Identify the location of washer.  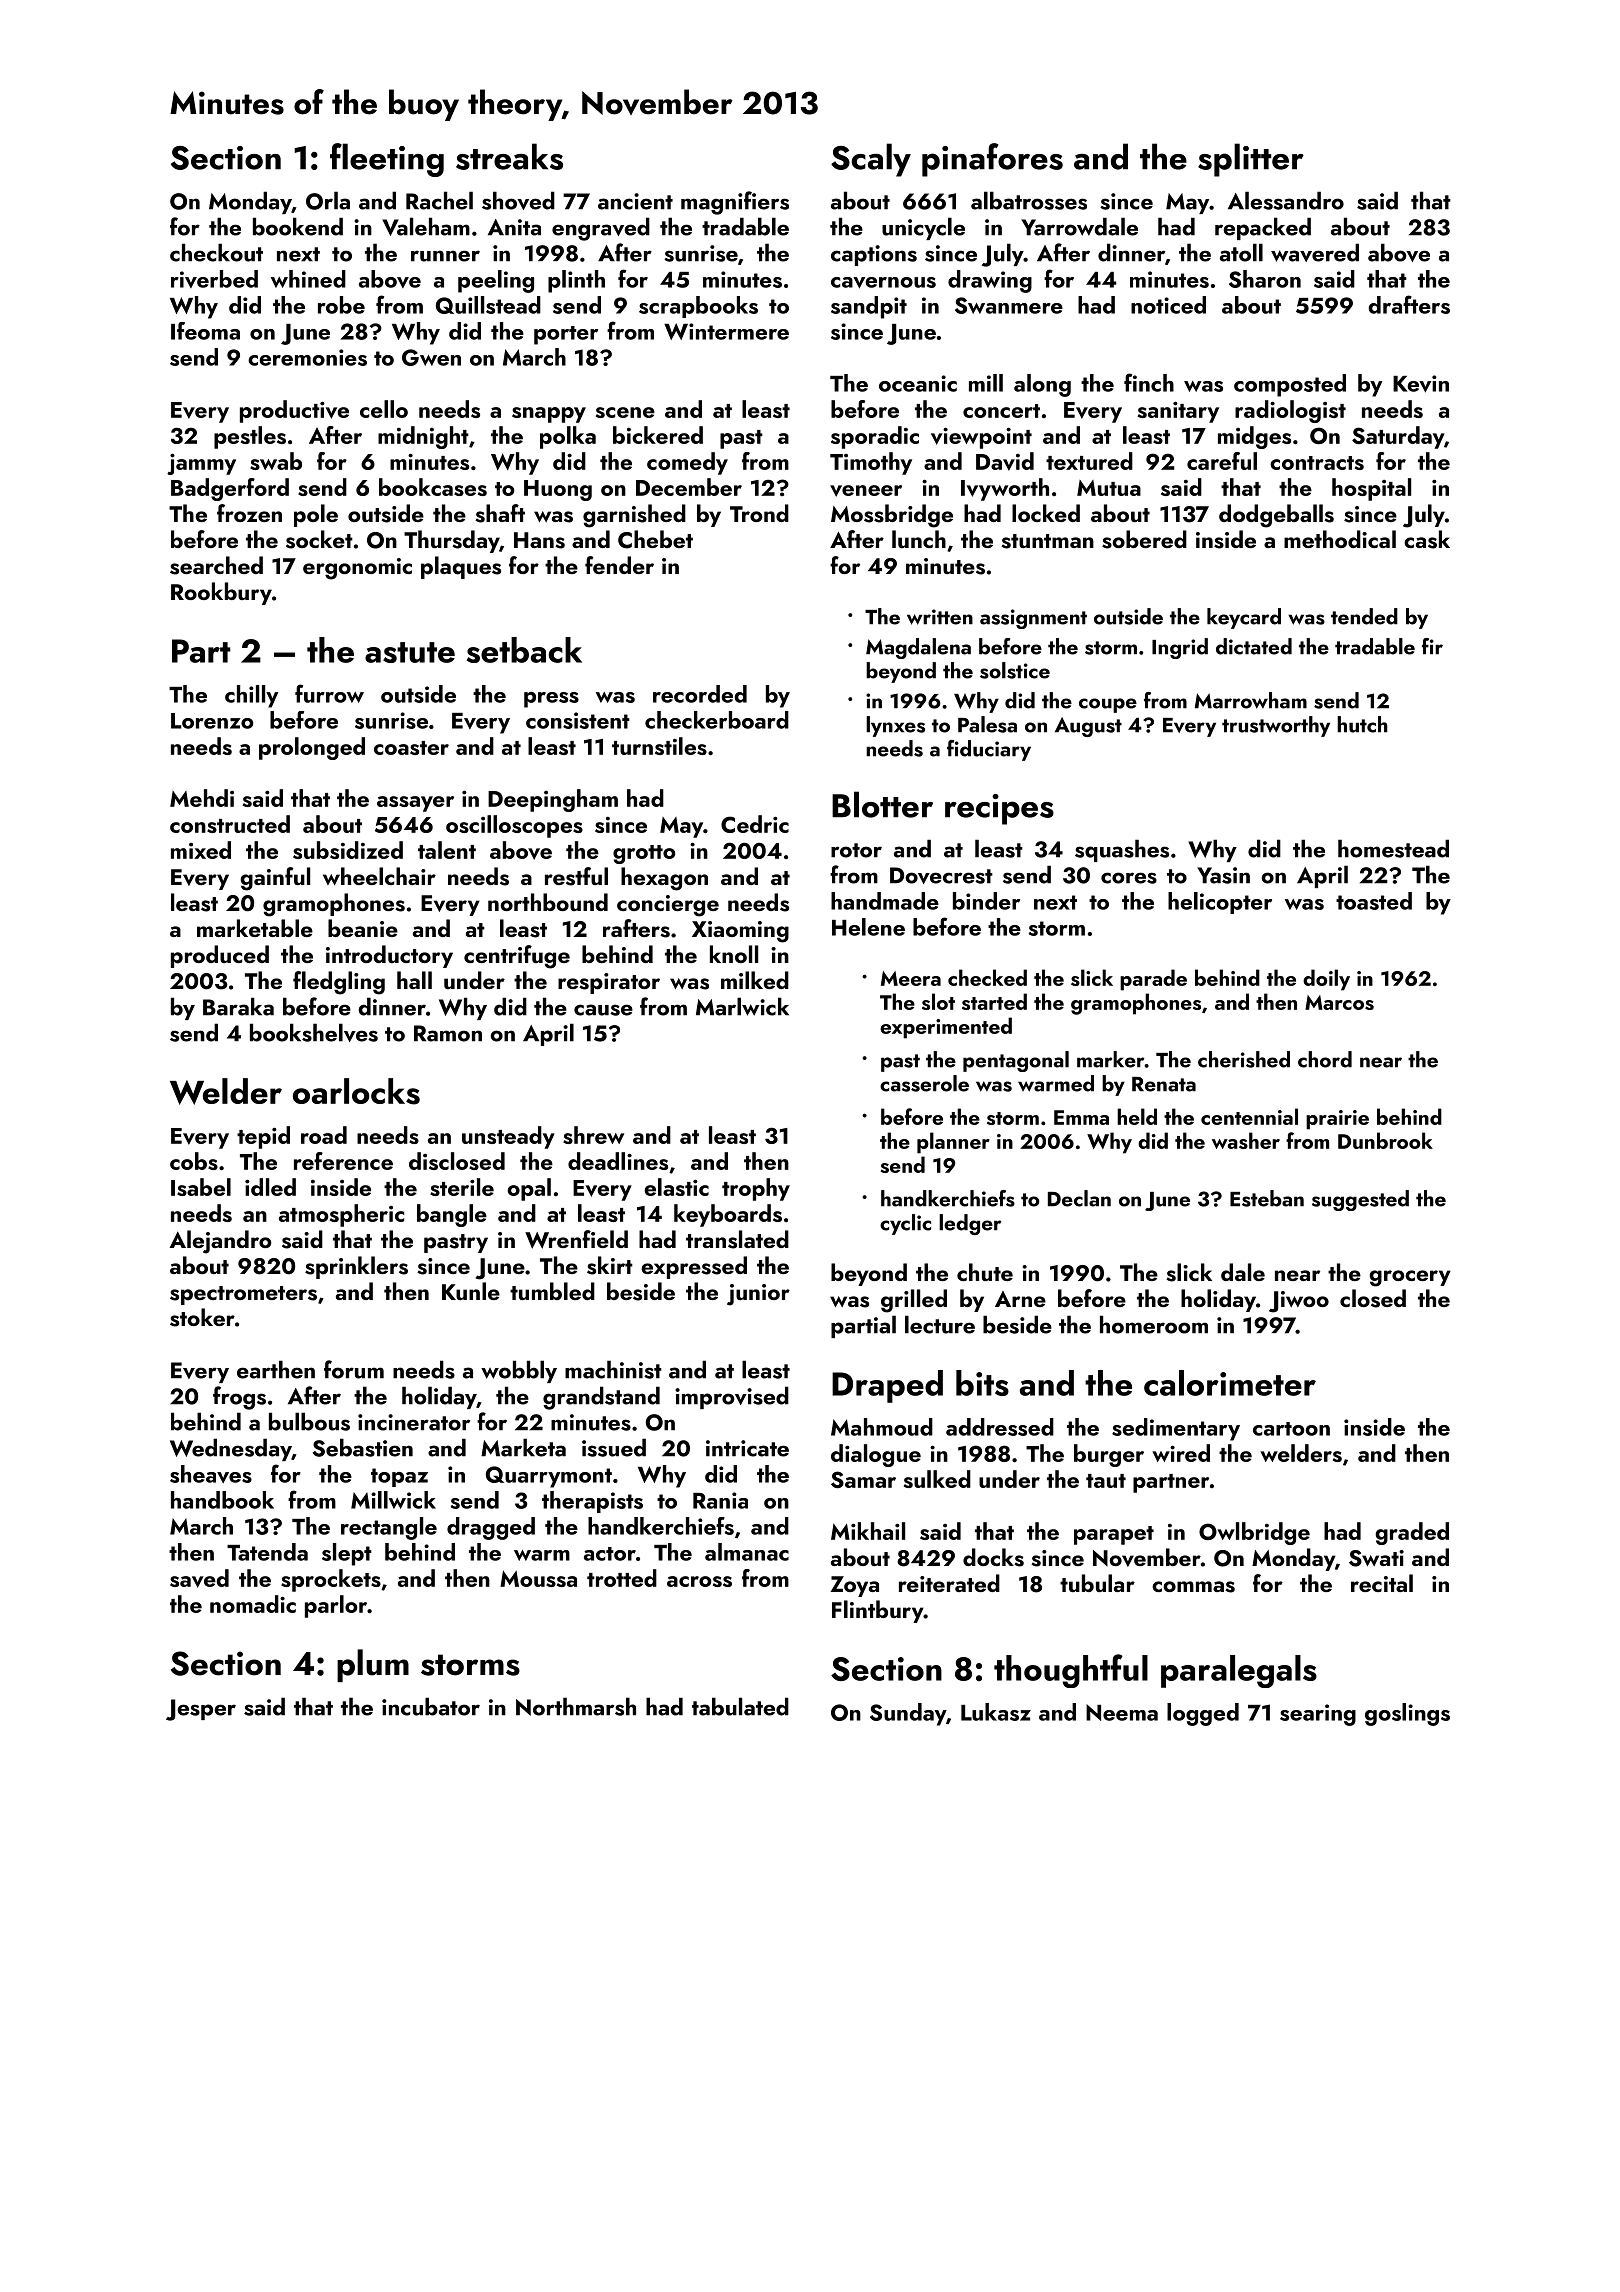
(1246, 1140).
